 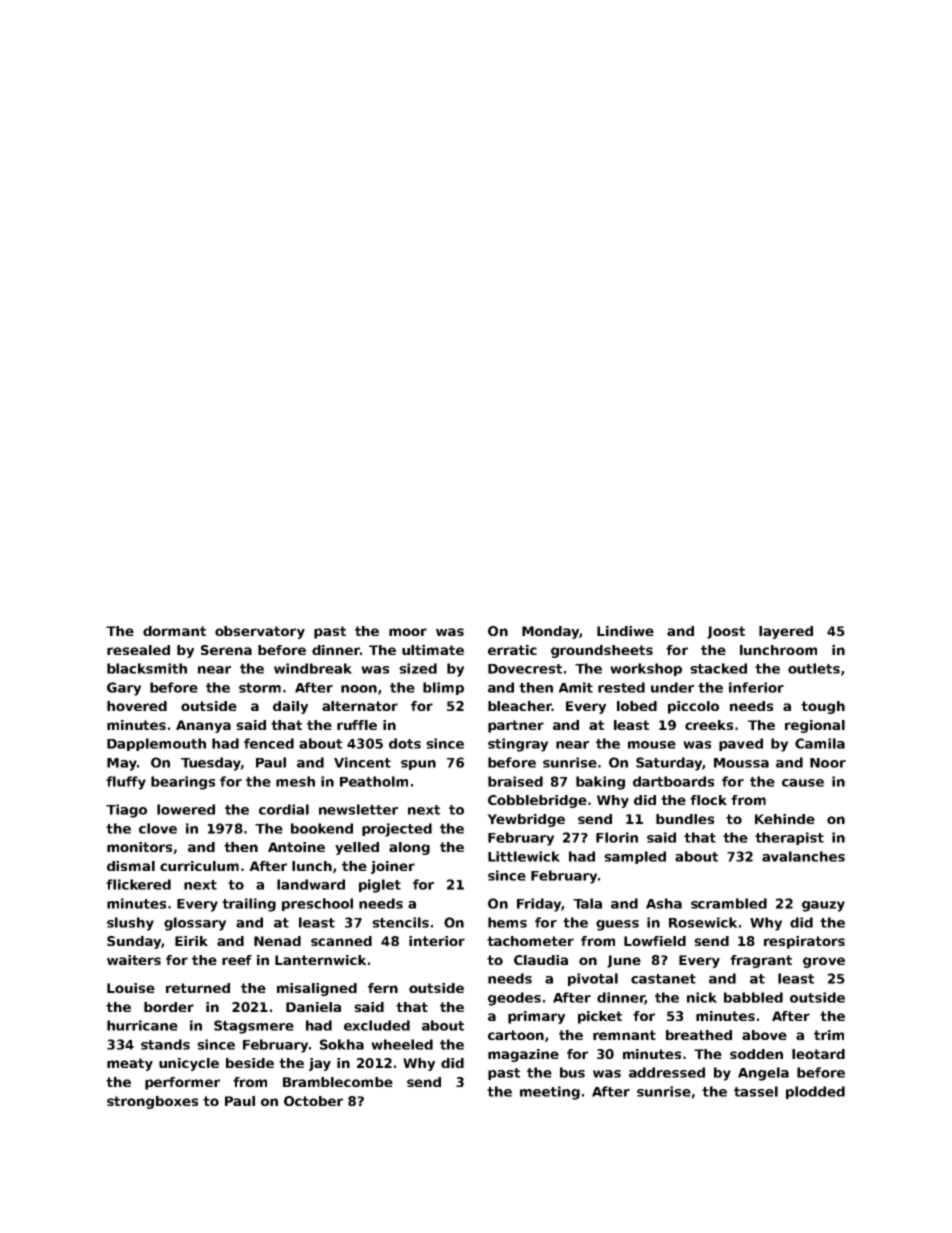 What do you see at coordinates (753, 997) in the screenshot?
I see `babbled` at bounding box center [753, 997].
